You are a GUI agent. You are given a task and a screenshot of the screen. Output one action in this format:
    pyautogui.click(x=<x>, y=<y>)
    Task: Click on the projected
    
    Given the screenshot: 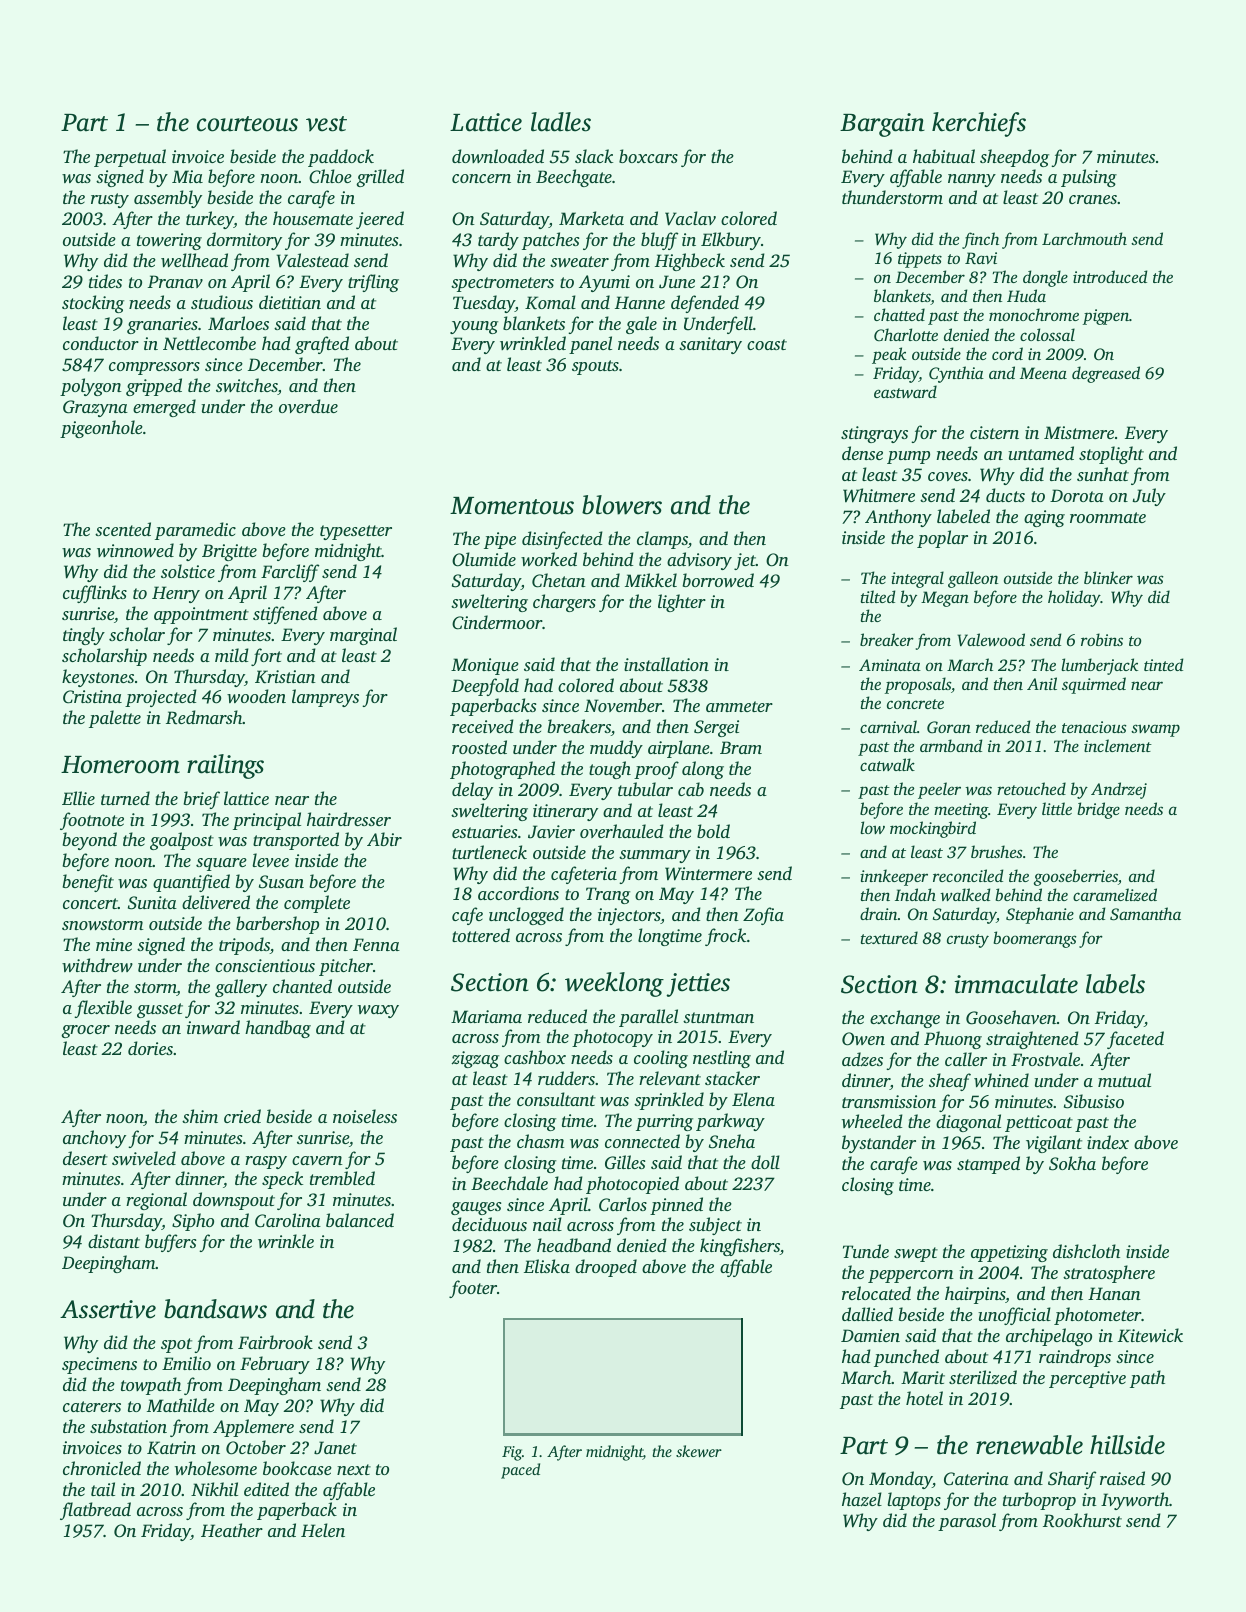 What is the action you would take?
    pyautogui.click(x=161, y=698)
